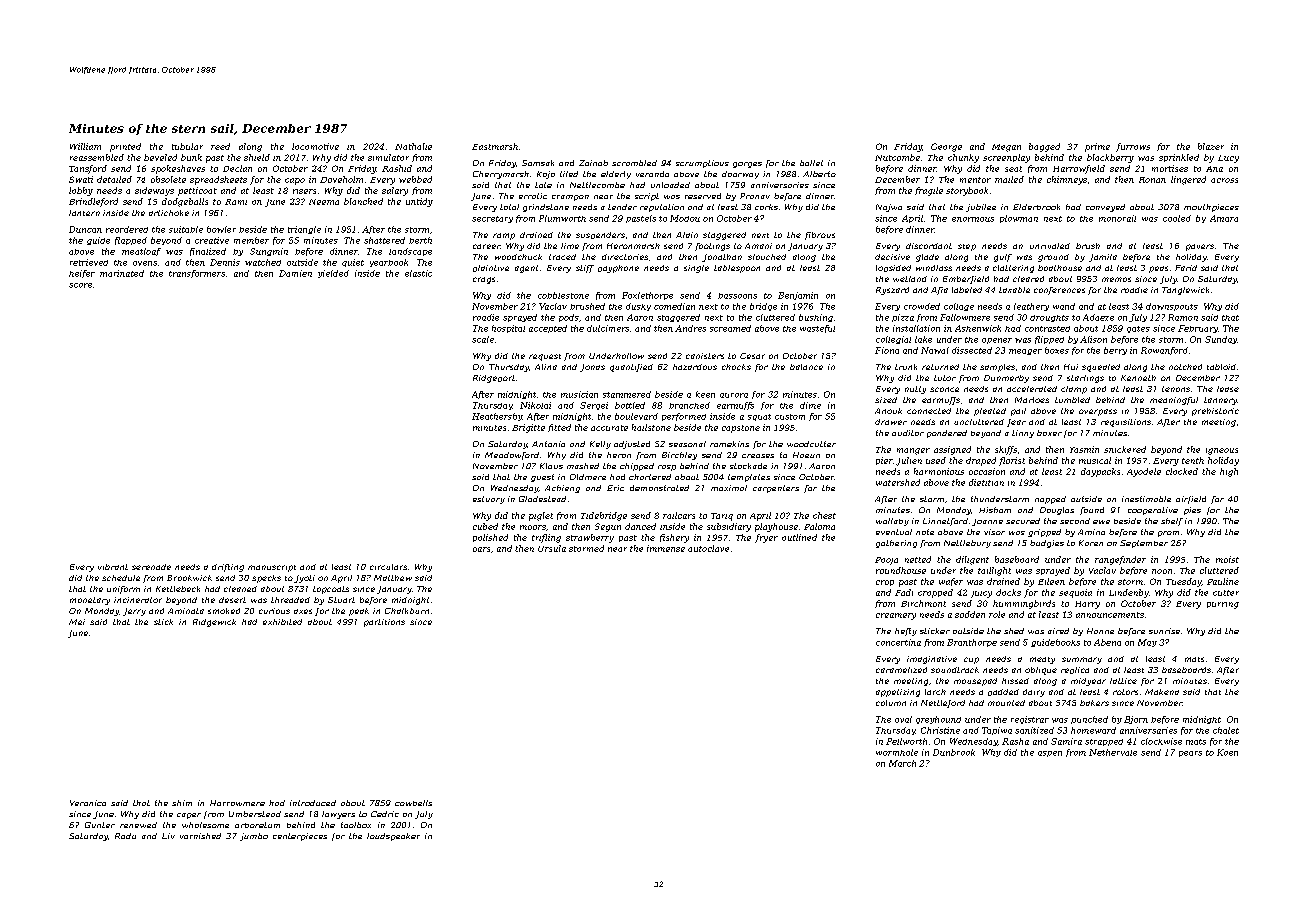 This document has height=924, width=1308. What do you see at coordinates (647, 296) in the document?
I see `Foxlethorpe` at bounding box center [647, 296].
